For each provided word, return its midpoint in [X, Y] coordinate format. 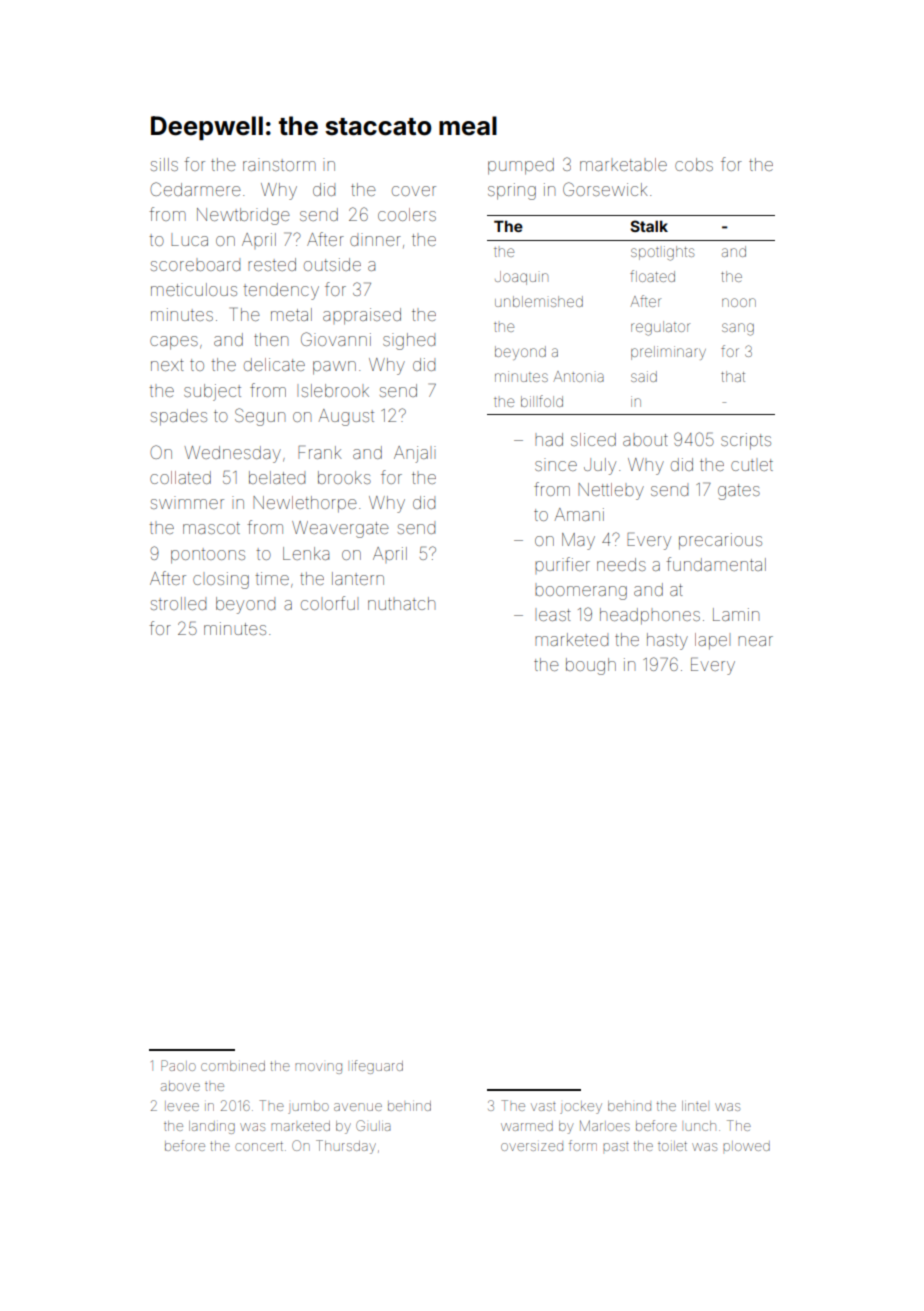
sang [738, 329]
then [271, 339]
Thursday [346, 1147]
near [755, 641]
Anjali [415, 454]
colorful [328, 603]
